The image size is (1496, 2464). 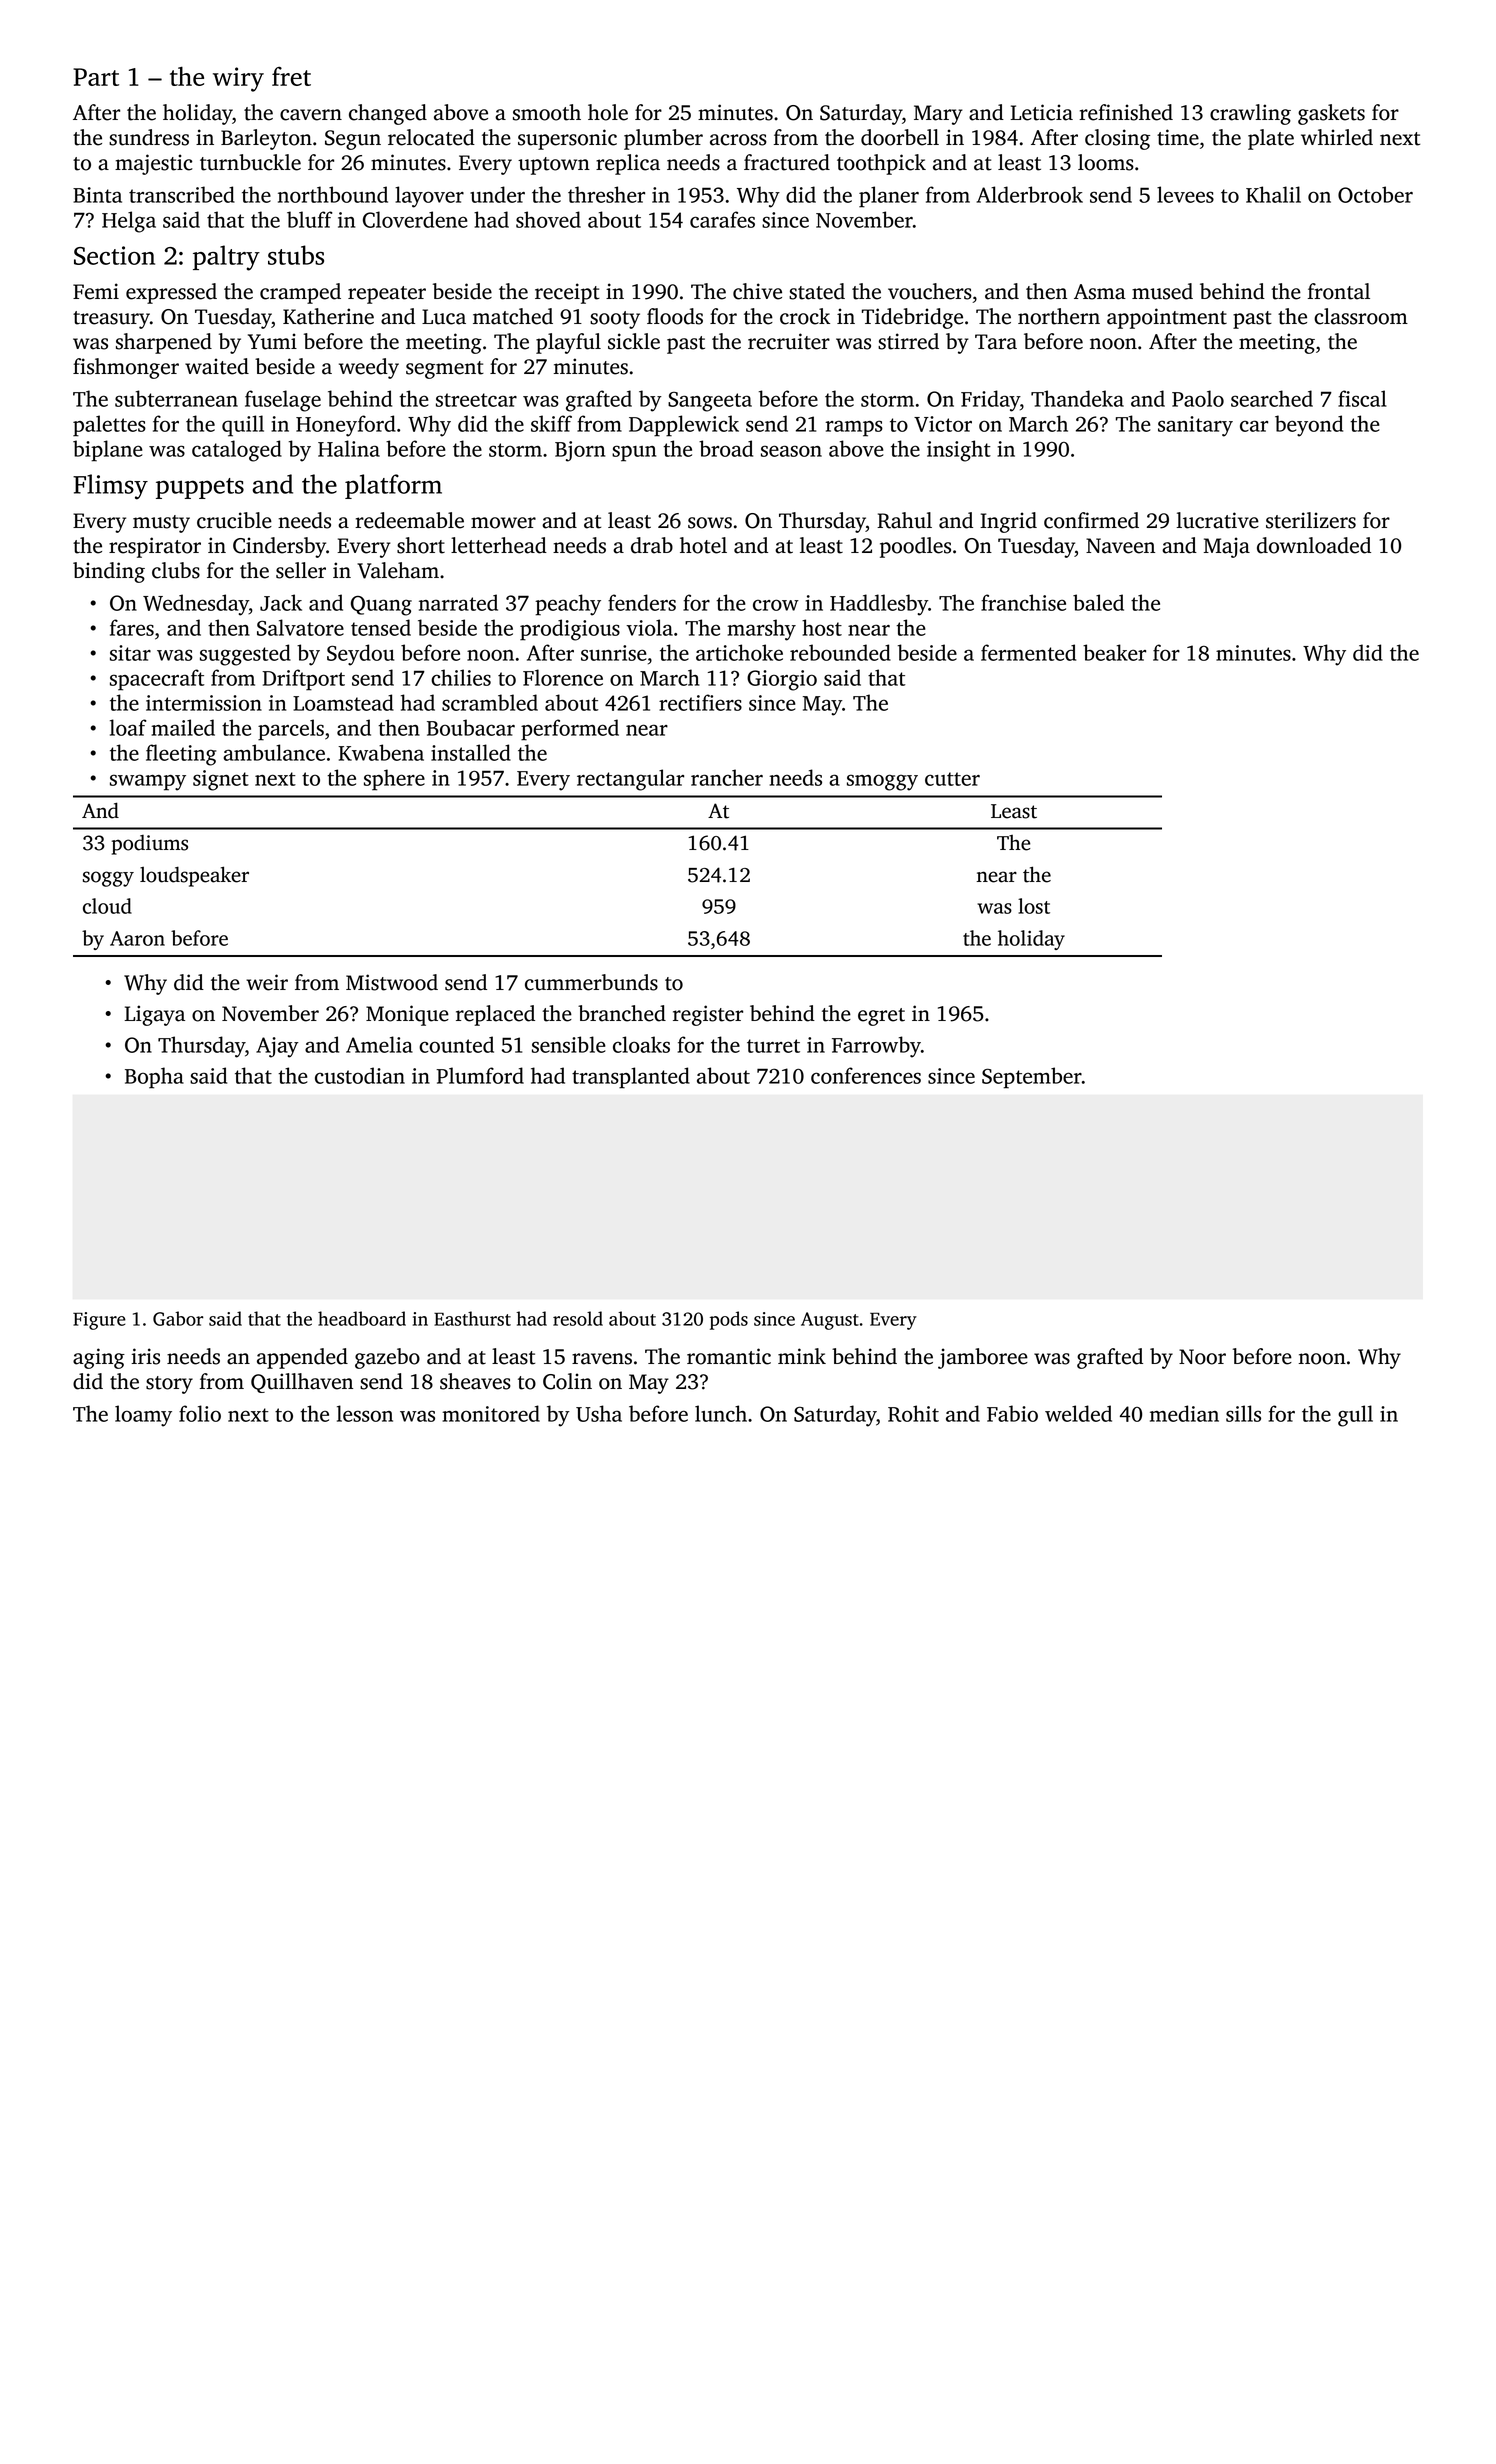 What do you see at coordinates (1114, 652) in the page?
I see `beaker` at bounding box center [1114, 652].
